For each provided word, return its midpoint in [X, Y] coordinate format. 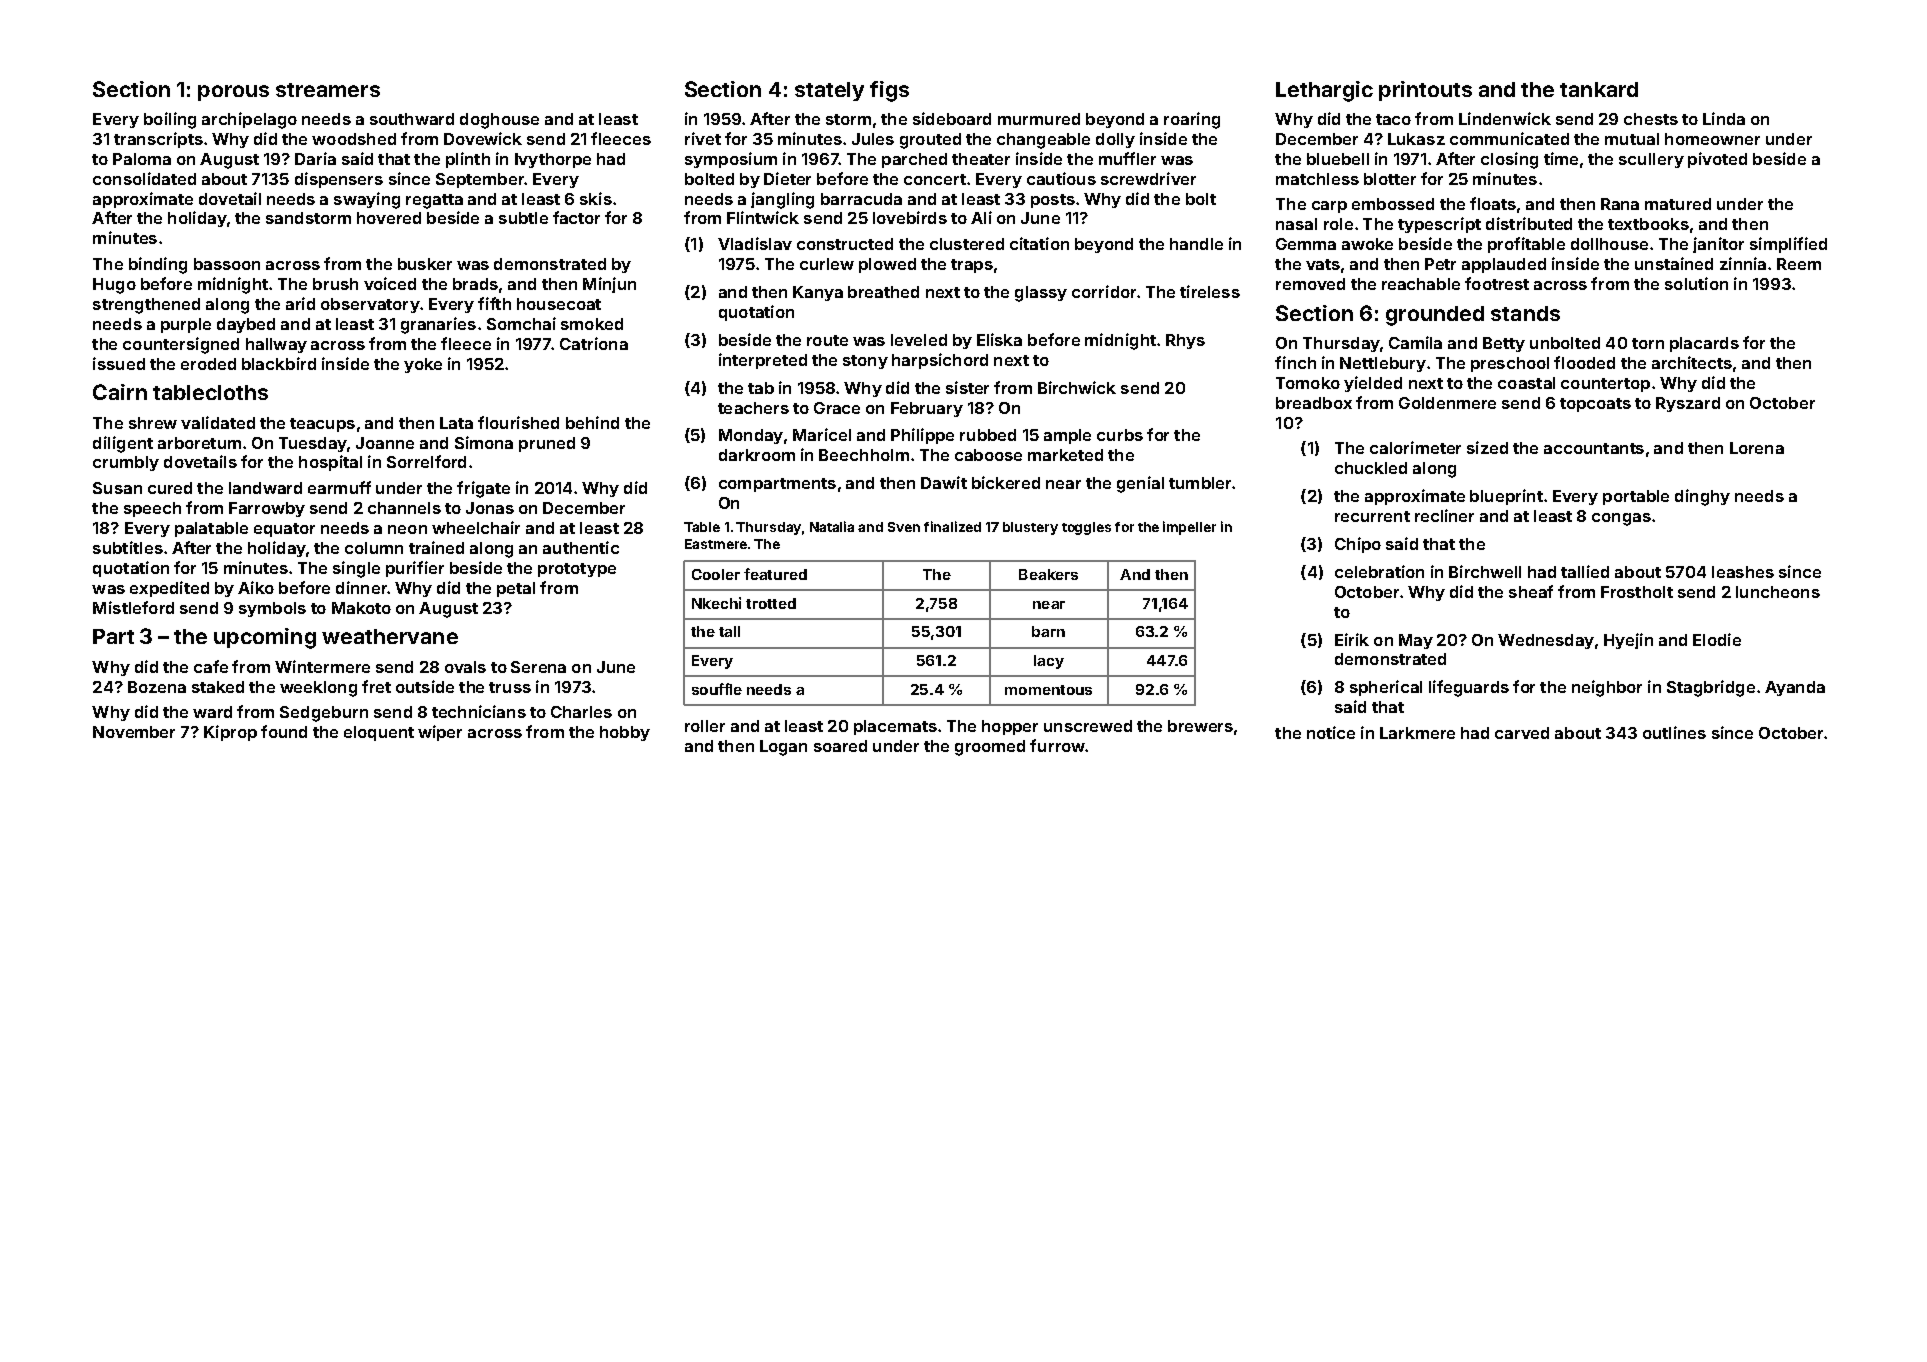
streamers [328, 90]
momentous [1048, 690]
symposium [731, 160]
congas [1621, 519]
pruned [547, 444]
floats [1493, 203]
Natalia [832, 526]
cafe [211, 666]
